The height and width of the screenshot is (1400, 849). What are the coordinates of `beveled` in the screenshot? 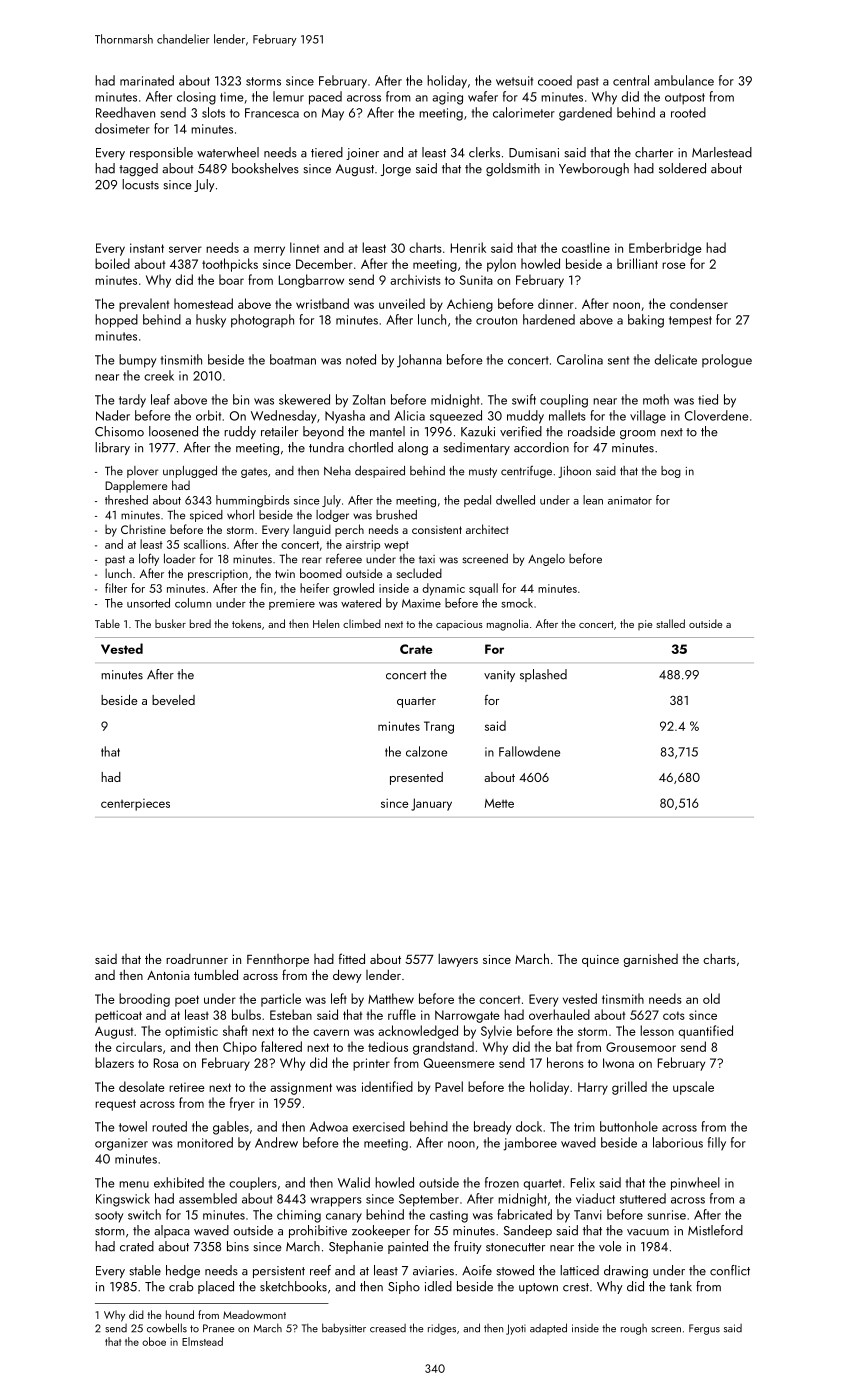 It's located at (173, 700).
